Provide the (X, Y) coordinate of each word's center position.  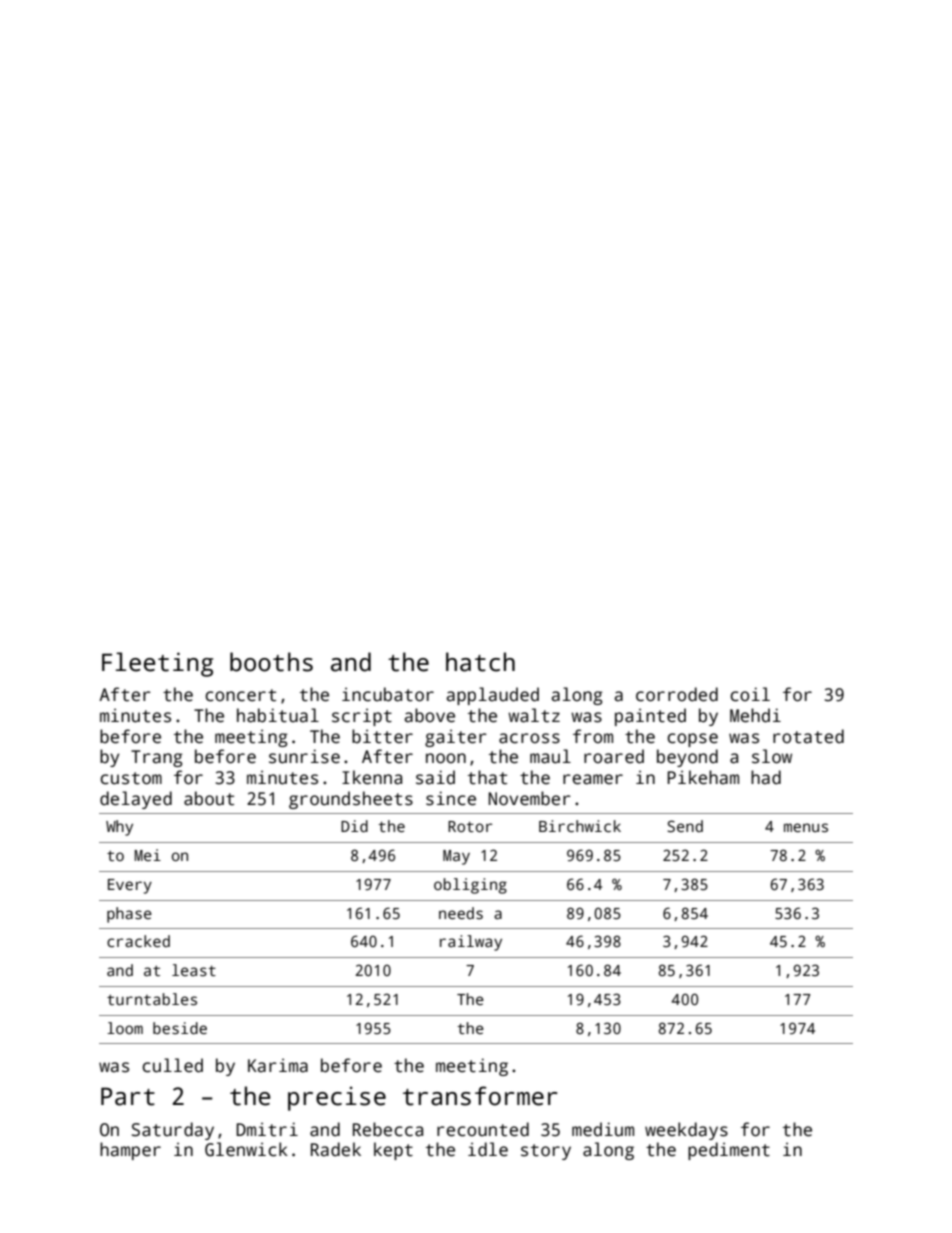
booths (271, 662)
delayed (136, 800)
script (362, 717)
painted (650, 717)
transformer (480, 1096)
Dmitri (267, 1129)
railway (471, 943)
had (766, 777)
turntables (152, 999)
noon (446, 758)
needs (461, 913)
